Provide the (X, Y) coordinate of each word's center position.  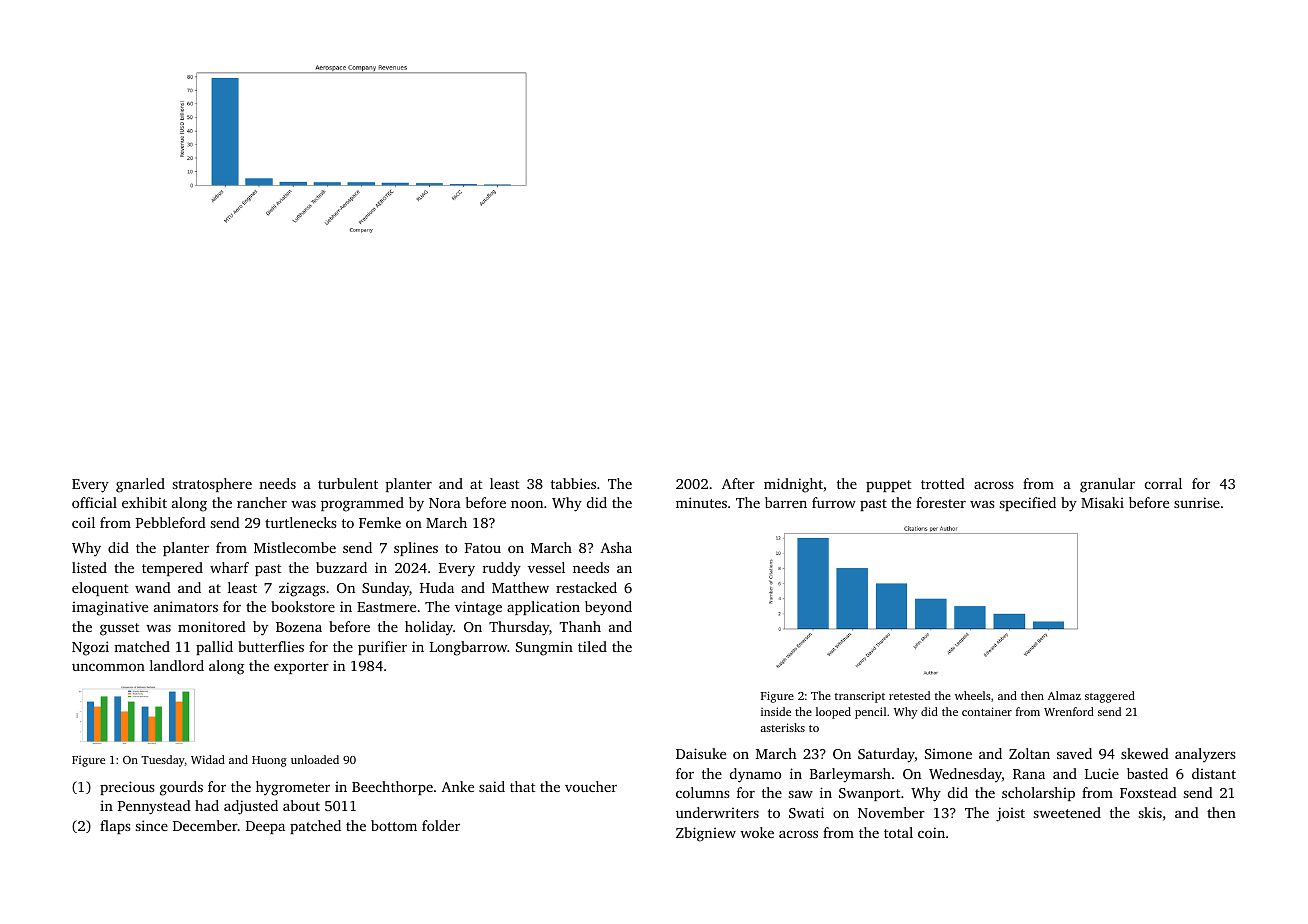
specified (1027, 504)
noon (527, 504)
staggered (1110, 697)
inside (776, 711)
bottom (394, 825)
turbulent (348, 483)
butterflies (271, 646)
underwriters (717, 812)
